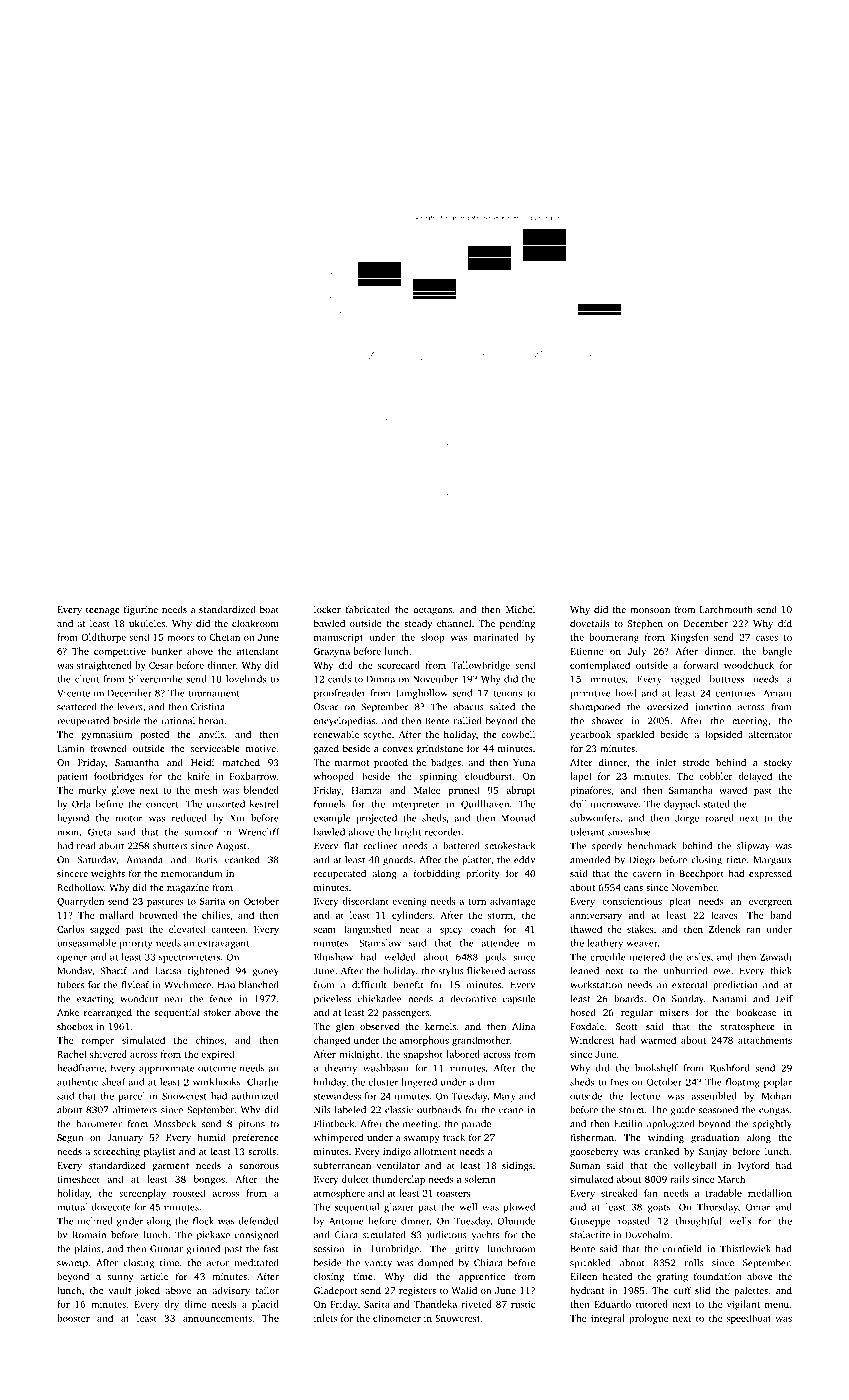 This image has height=1400, width=849. I want to click on magazine, so click(188, 889).
